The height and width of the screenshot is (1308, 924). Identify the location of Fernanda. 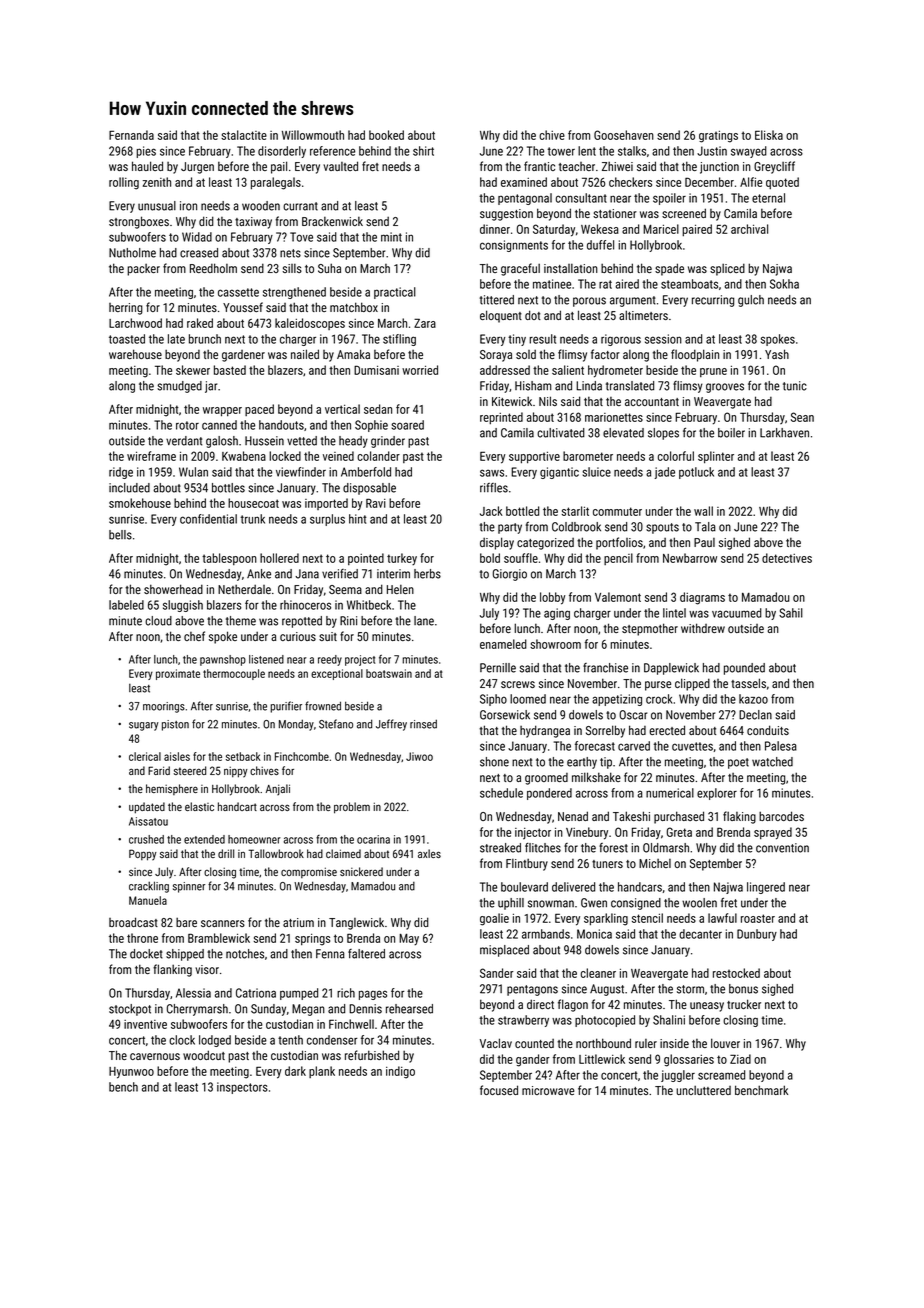
(131, 135).
